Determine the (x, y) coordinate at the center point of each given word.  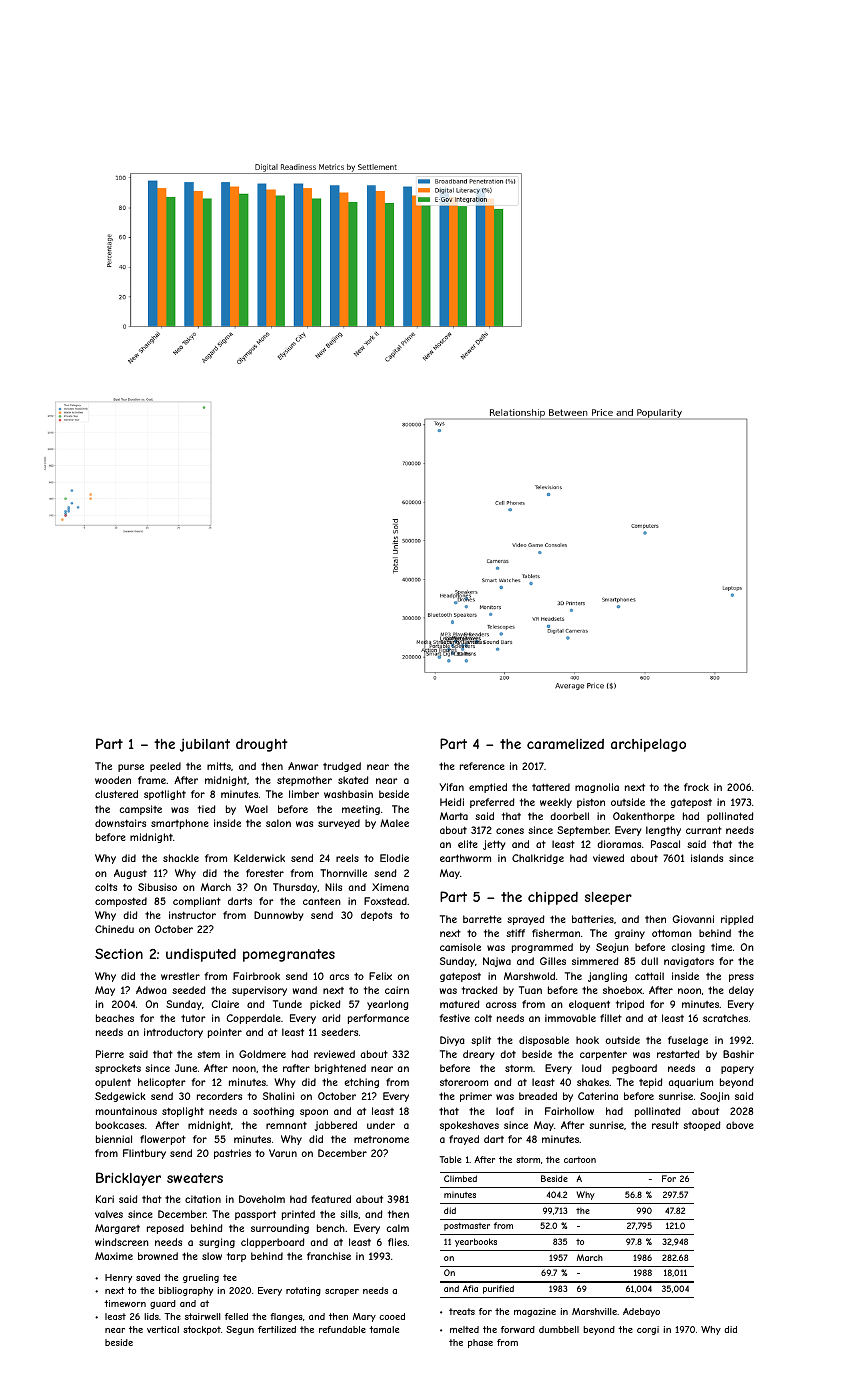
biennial (114, 1139)
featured (331, 1199)
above (740, 1125)
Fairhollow (569, 1111)
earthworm (465, 858)
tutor (193, 1018)
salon (278, 823)
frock (696, 787)
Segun (240, 1330)
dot (508, 1054)
